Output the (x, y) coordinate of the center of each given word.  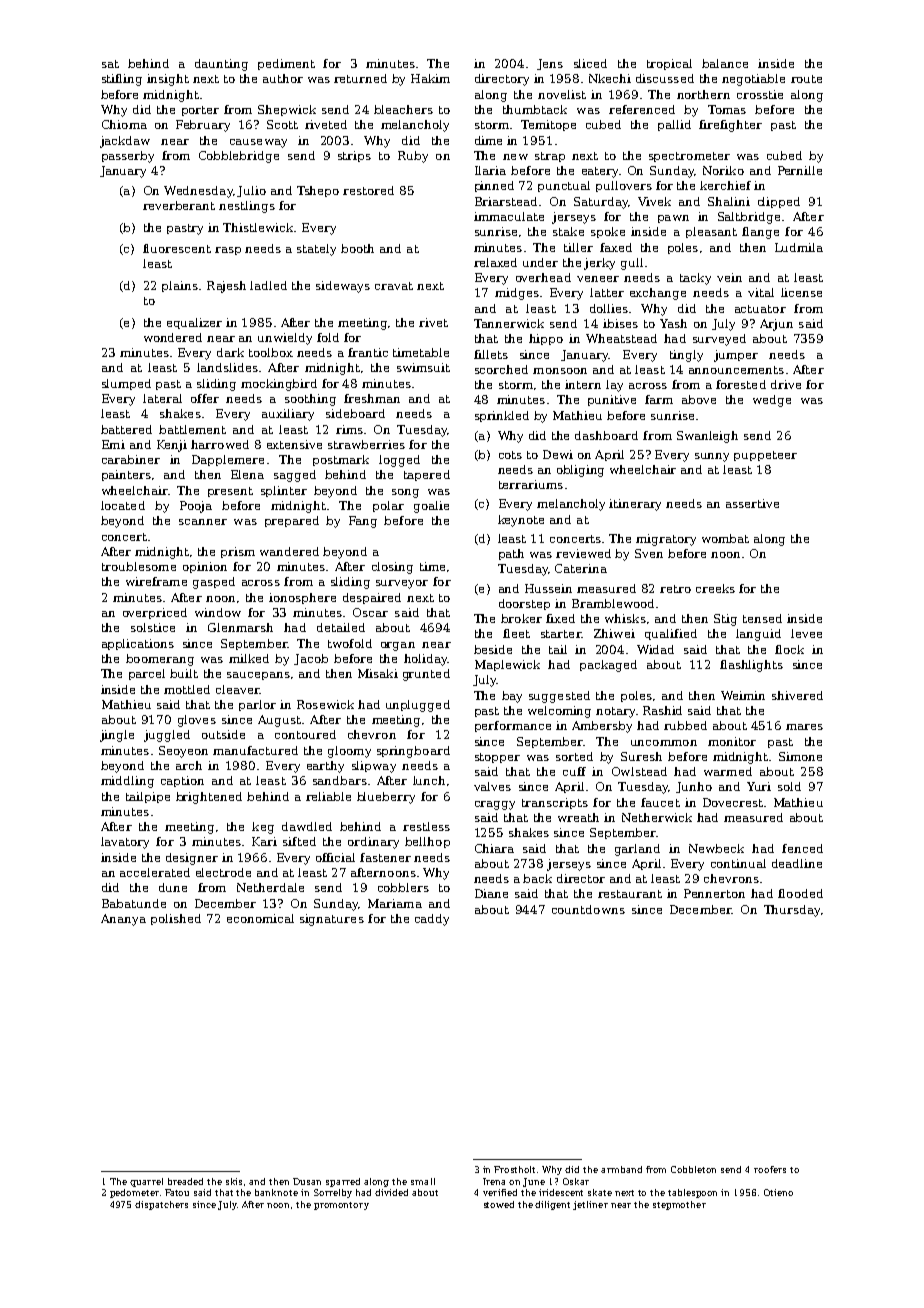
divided (391, 1192)
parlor (257, 705)
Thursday (792, 911)
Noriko (723, 170)
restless (426, 826)
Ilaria (490, 170)
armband (621, 1169)
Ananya (123, 920)
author (283, 78)
